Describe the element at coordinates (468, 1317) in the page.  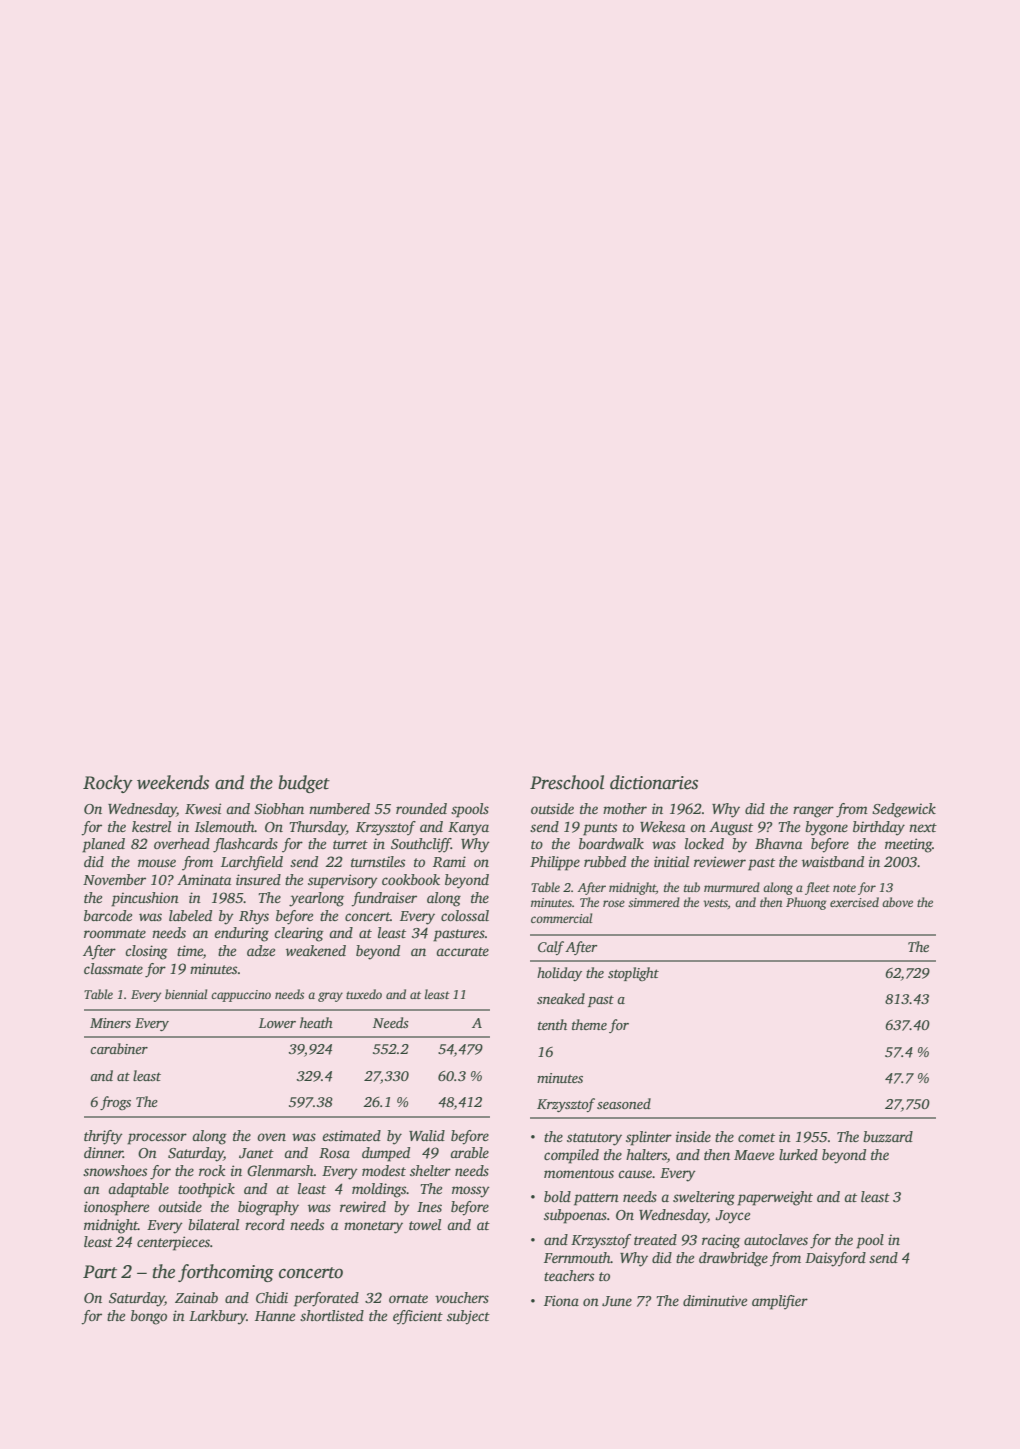
I see `subject` at that location.
